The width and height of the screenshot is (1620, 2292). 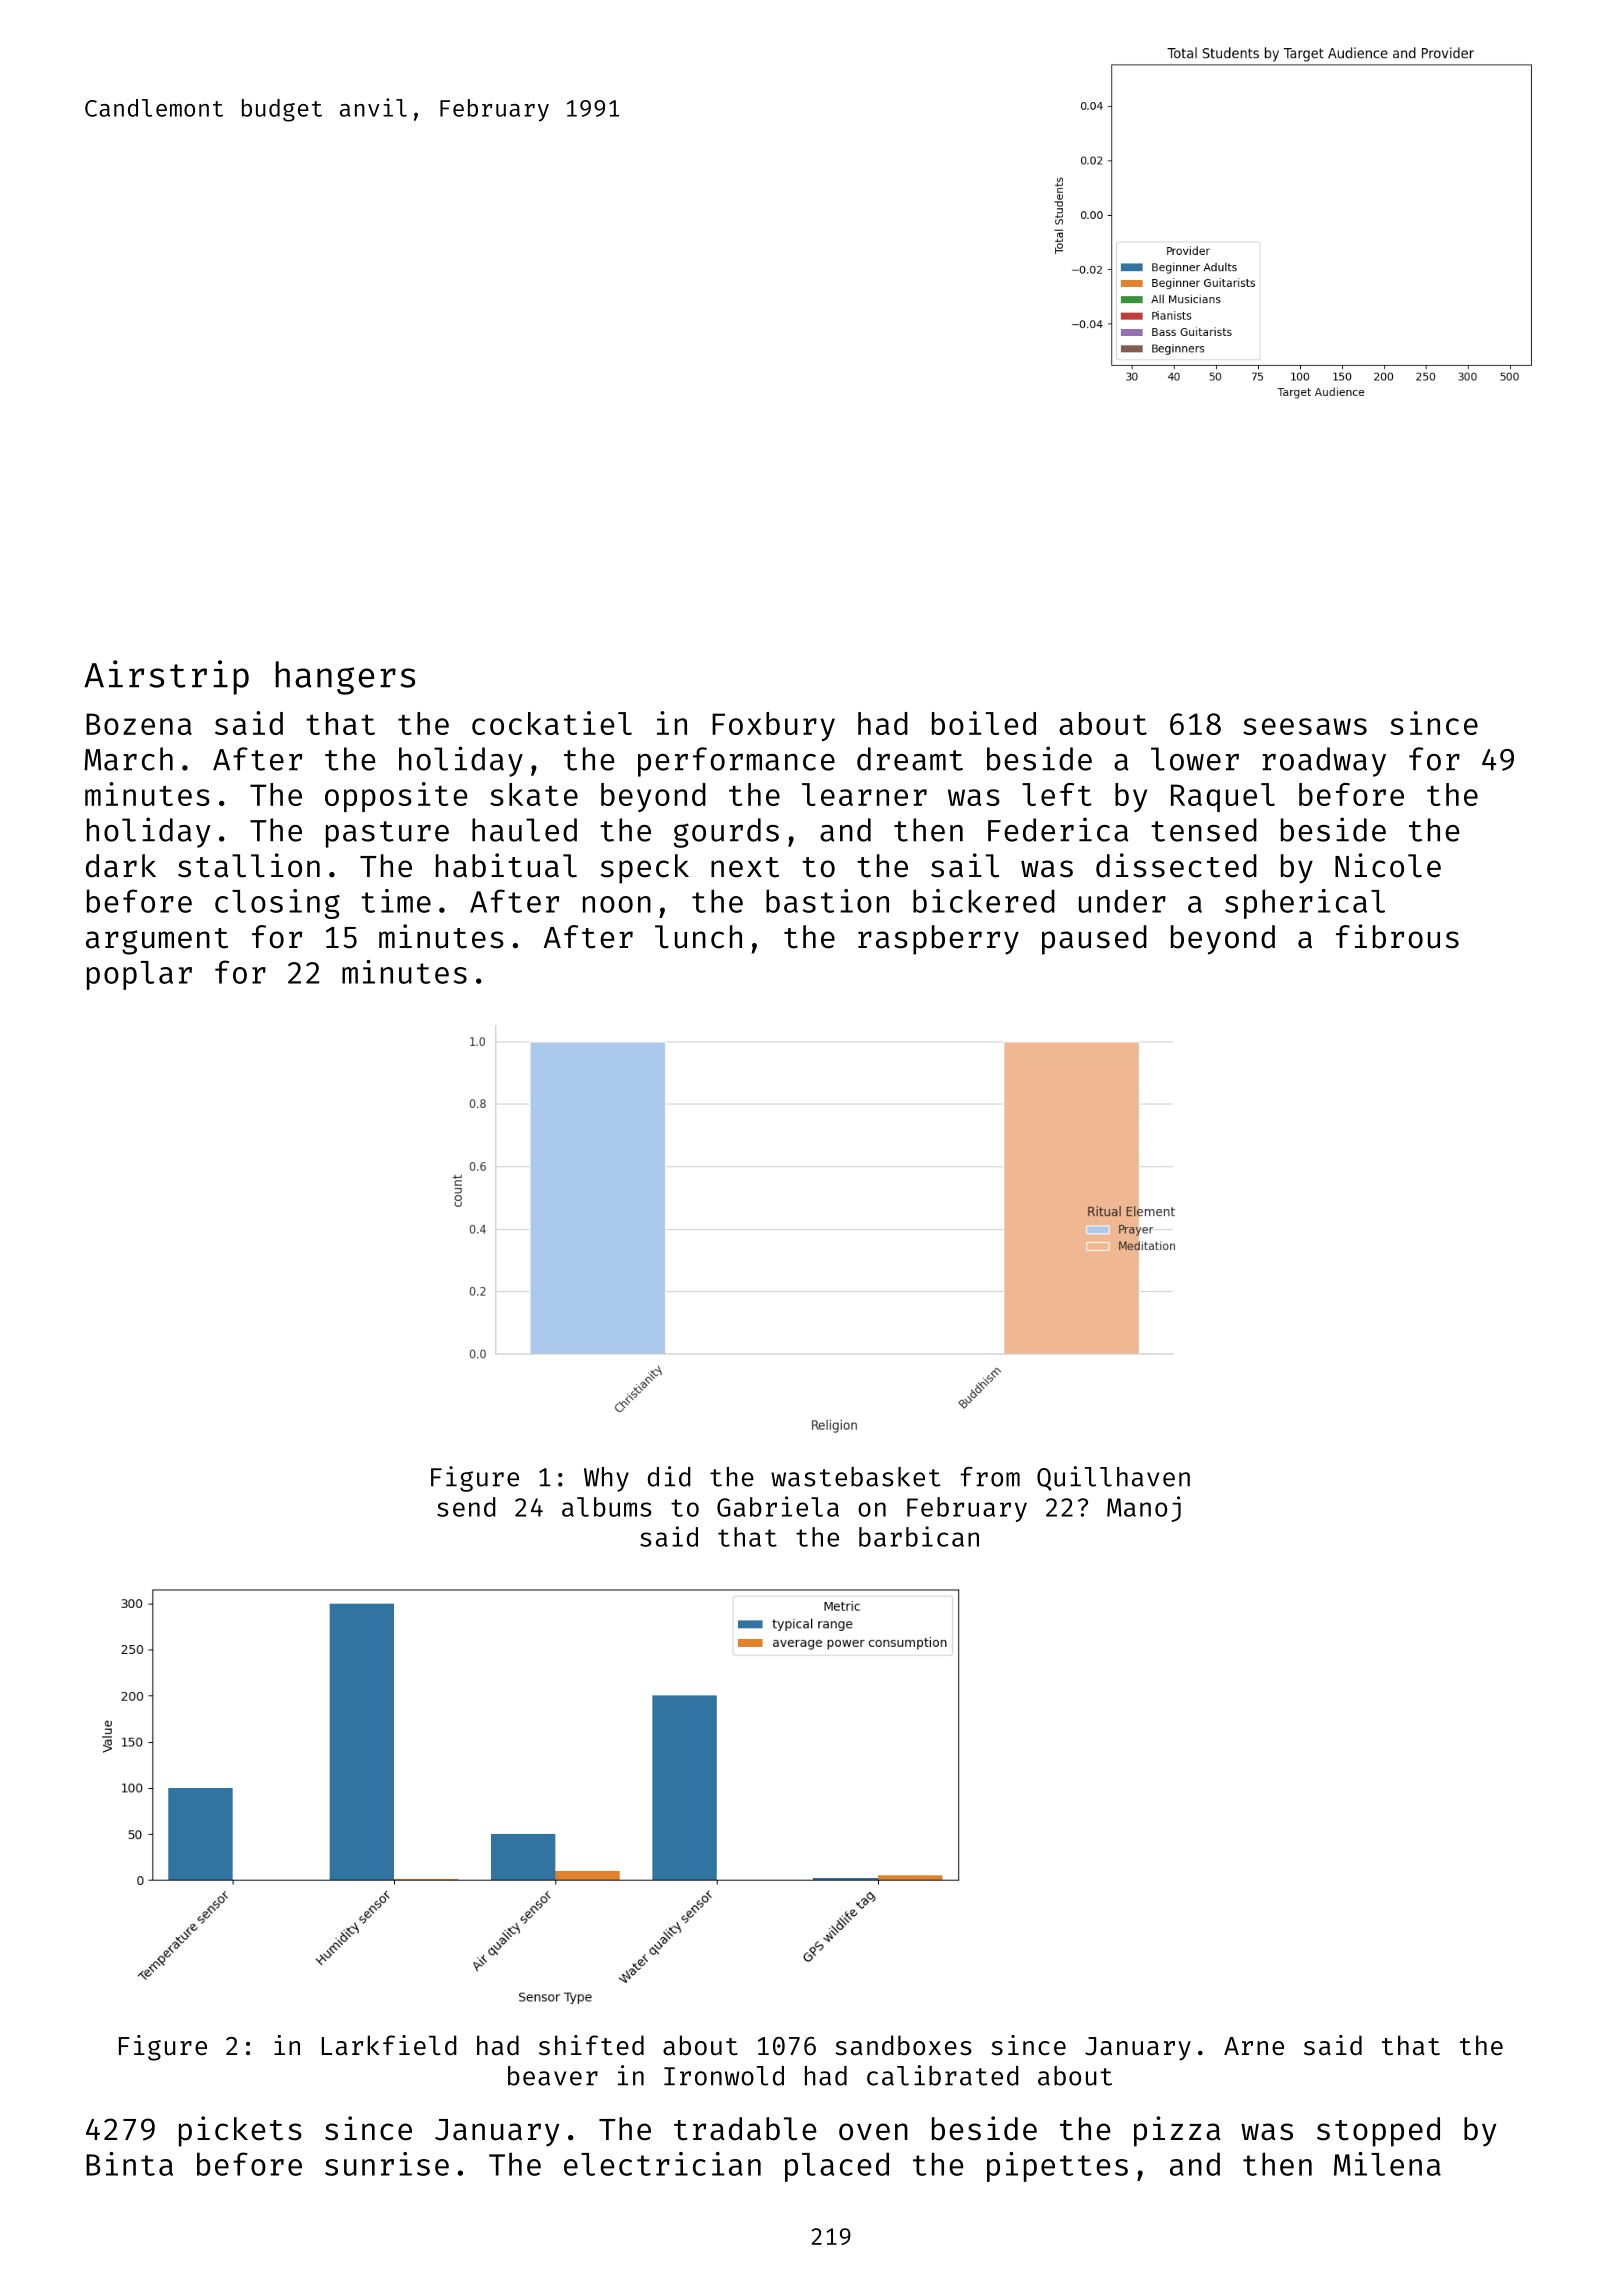 What do you see at coordinates (139, 975) in the screenshot?
I see `poplar` at bounding box center [139, 975].
